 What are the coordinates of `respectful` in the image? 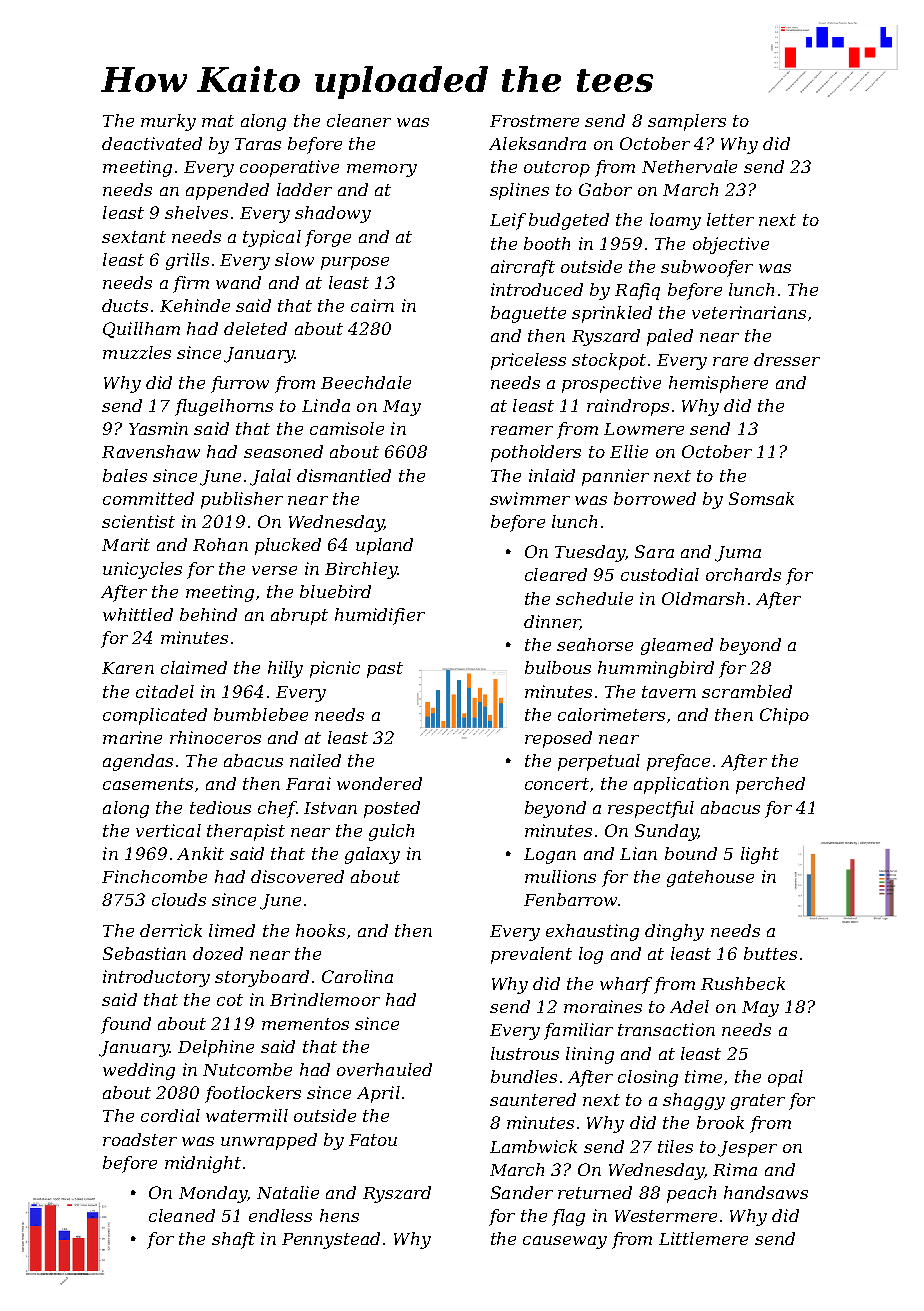 It's located at (651, 809).
